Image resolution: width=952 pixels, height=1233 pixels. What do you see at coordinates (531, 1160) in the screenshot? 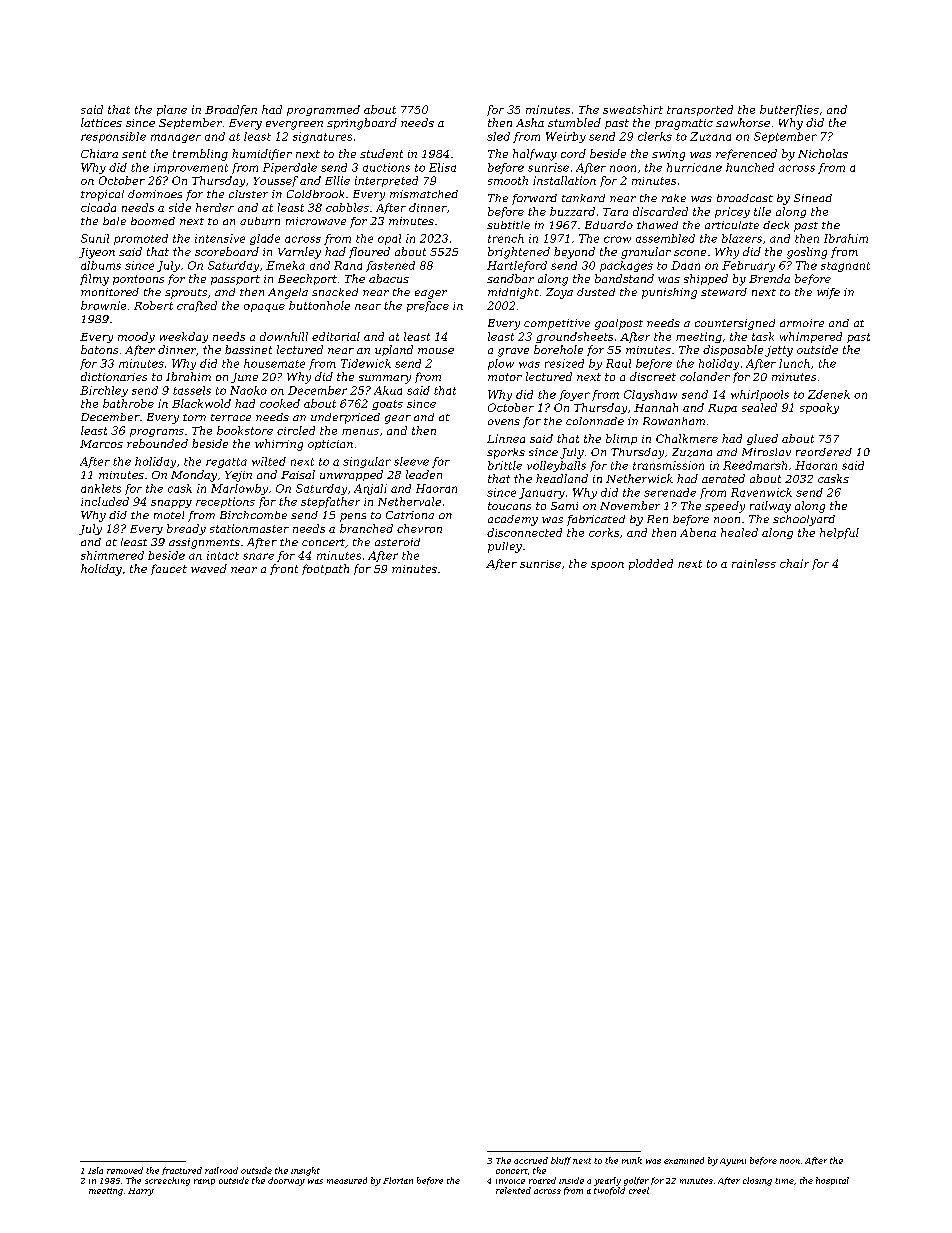
I see `accrued` at bounding box center [531, 1160].
